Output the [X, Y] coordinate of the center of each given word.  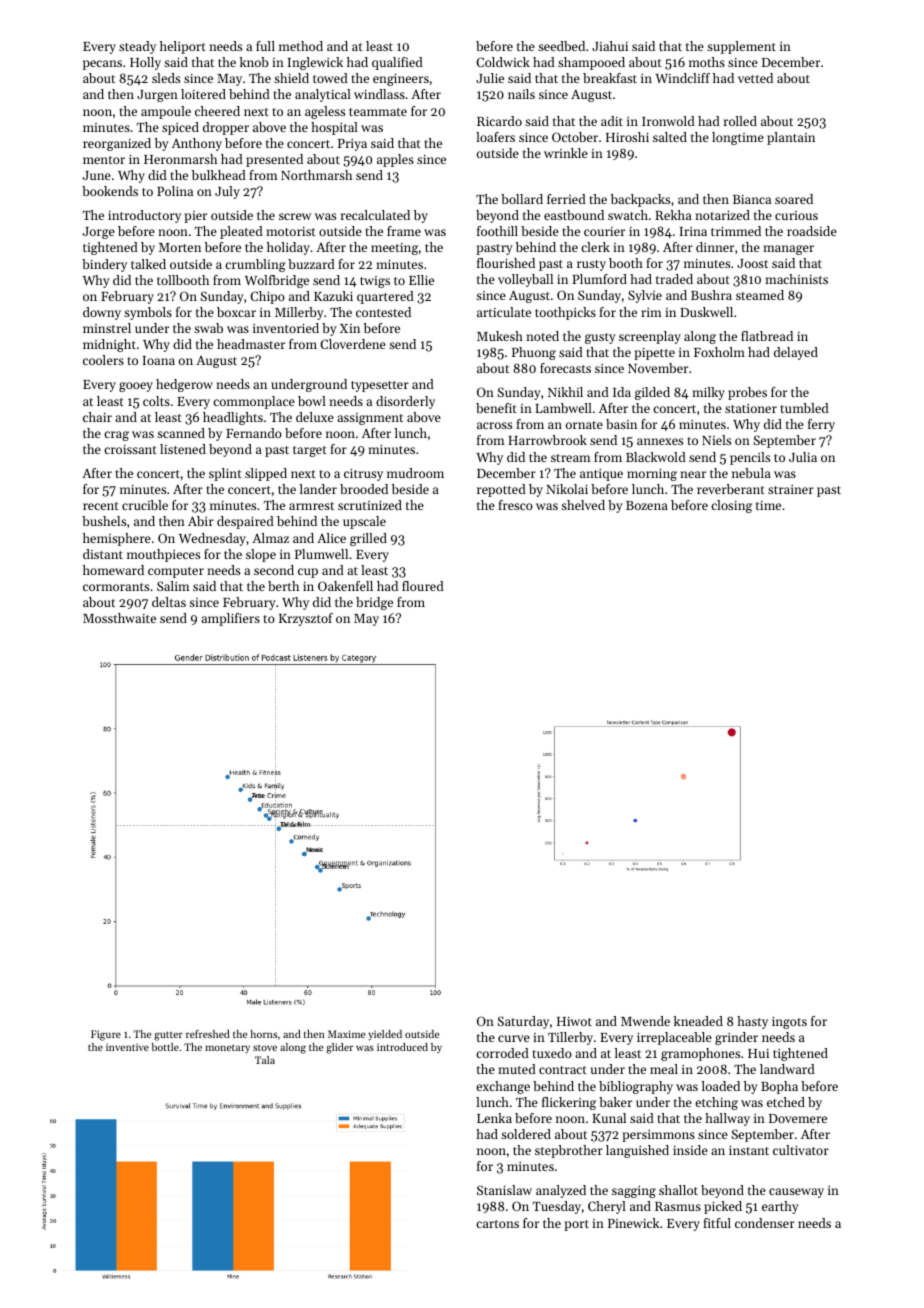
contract [563, 1070]
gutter [168, 1036]
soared [794, 199]
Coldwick [503, 62]
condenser [765, 1223]
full [265, 46]
